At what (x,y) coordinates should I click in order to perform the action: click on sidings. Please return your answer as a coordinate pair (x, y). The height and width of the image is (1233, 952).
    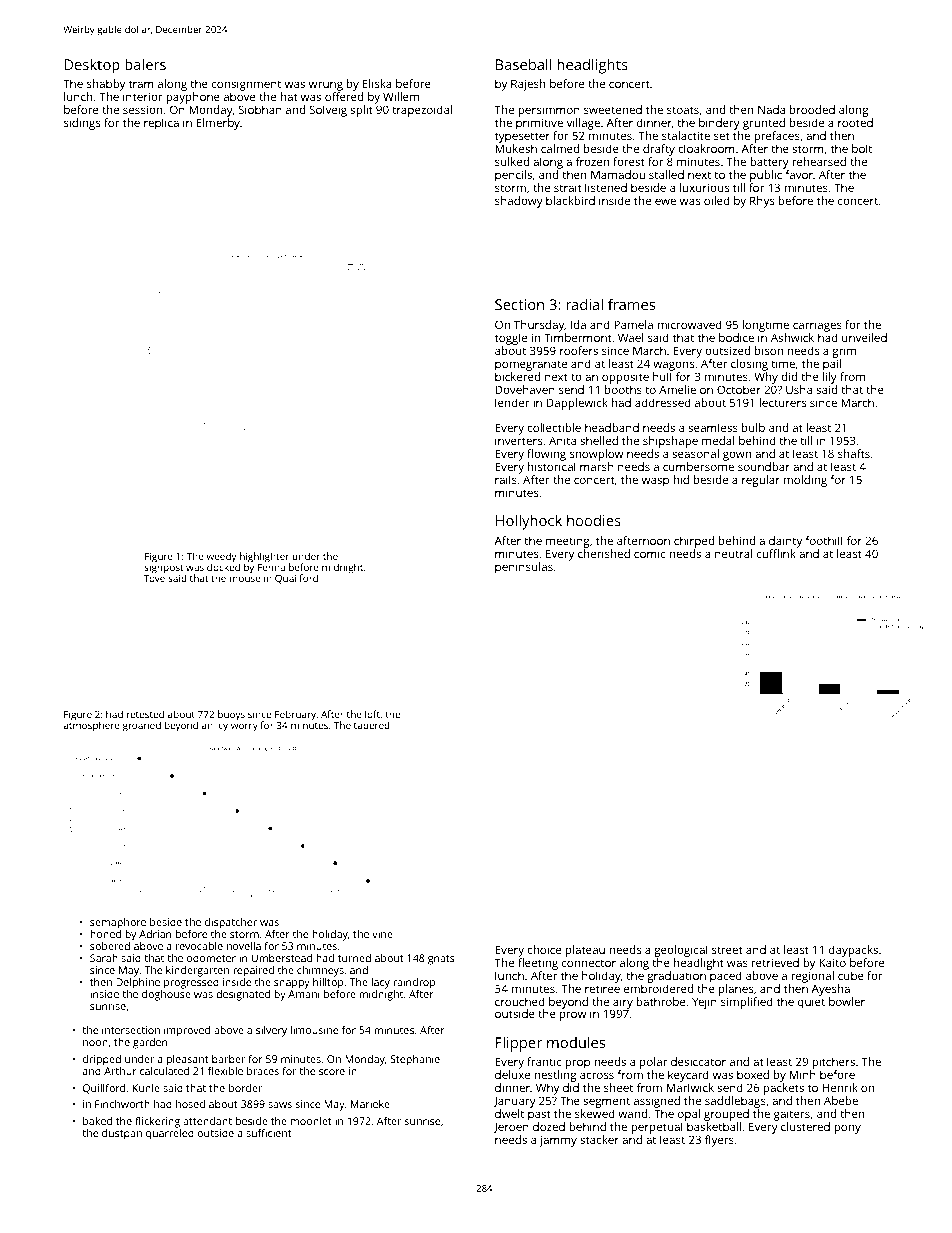
    Looking at the image, I should click on (82, 124).
